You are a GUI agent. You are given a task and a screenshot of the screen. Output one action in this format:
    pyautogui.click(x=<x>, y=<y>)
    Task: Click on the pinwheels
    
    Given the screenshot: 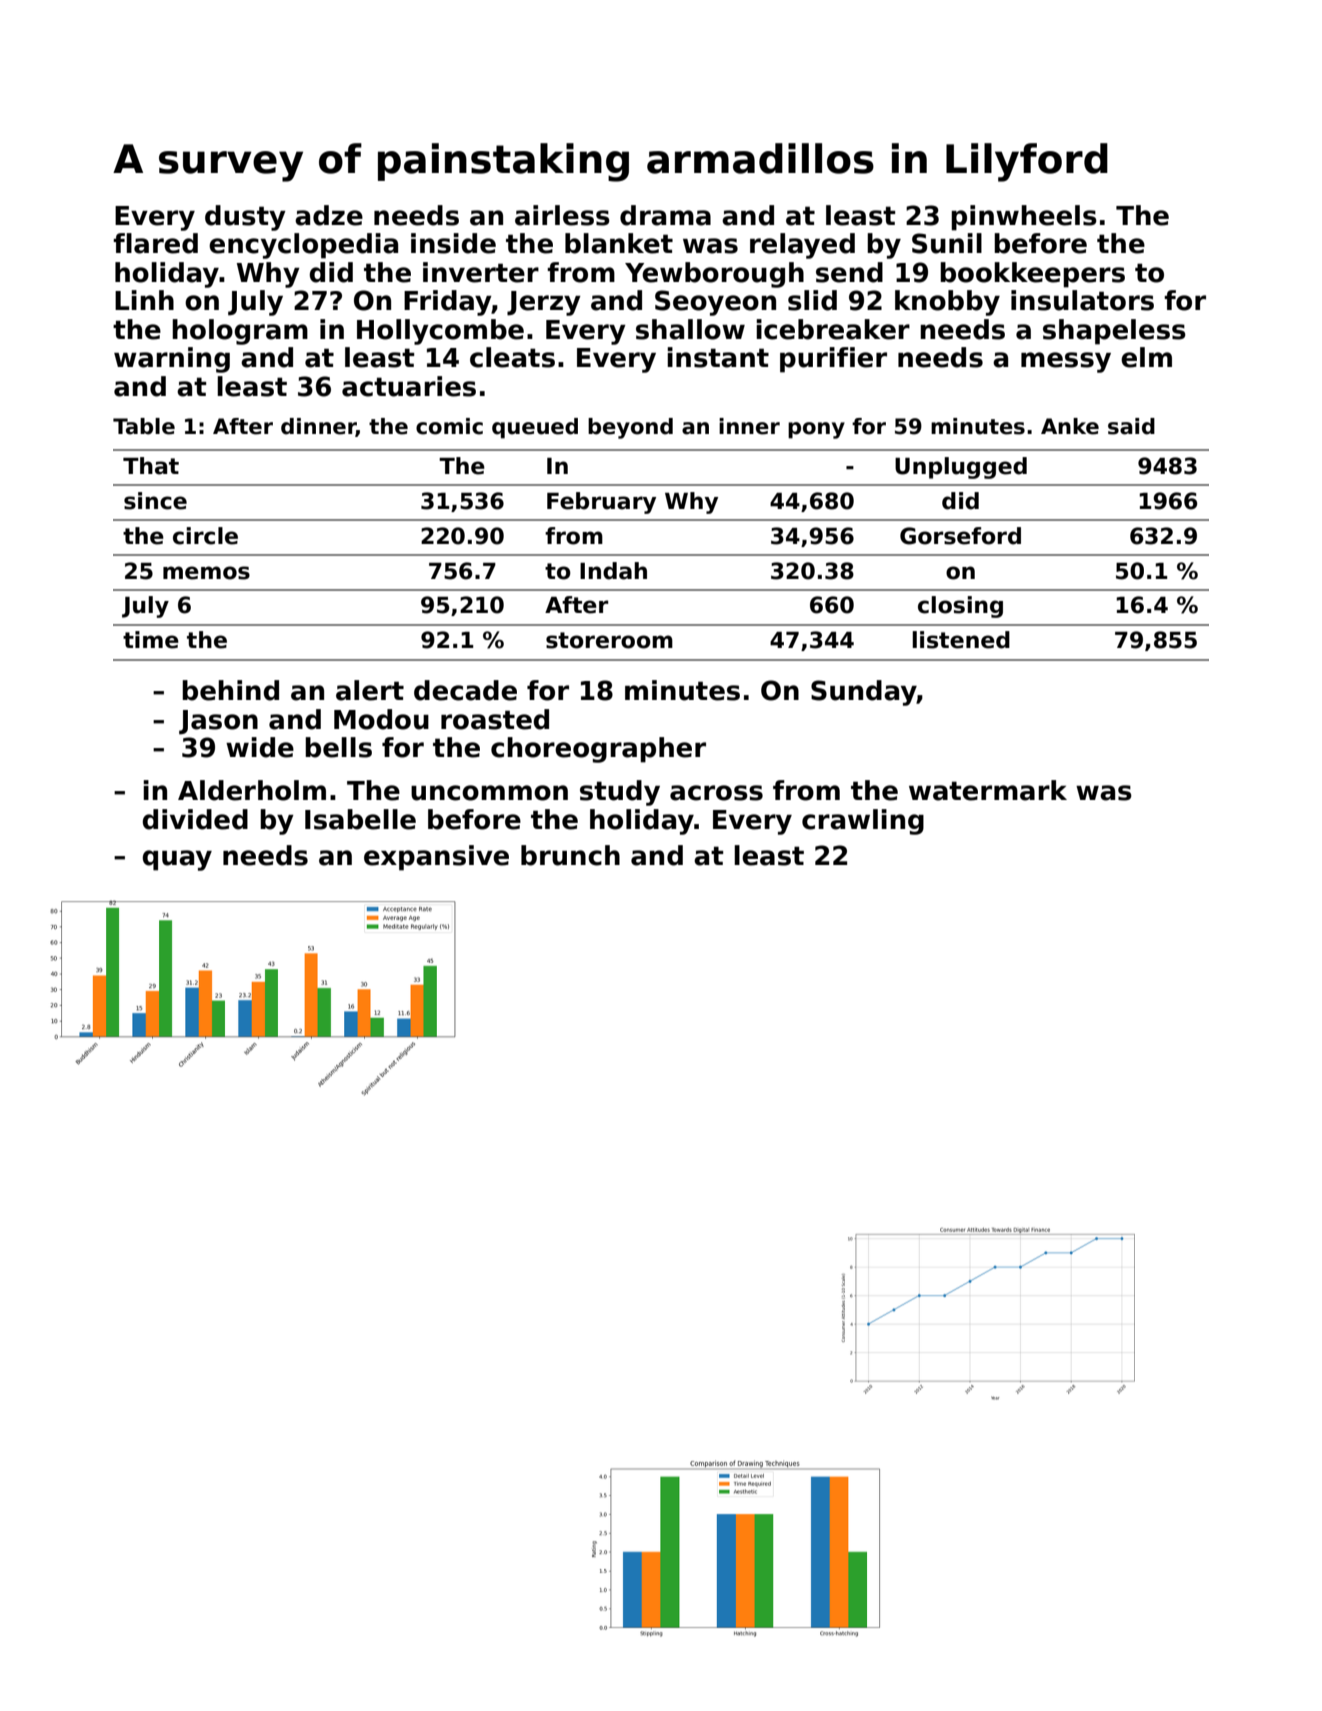 What is the action you would take?
    pyautogui.click(x=1024, y=218)
